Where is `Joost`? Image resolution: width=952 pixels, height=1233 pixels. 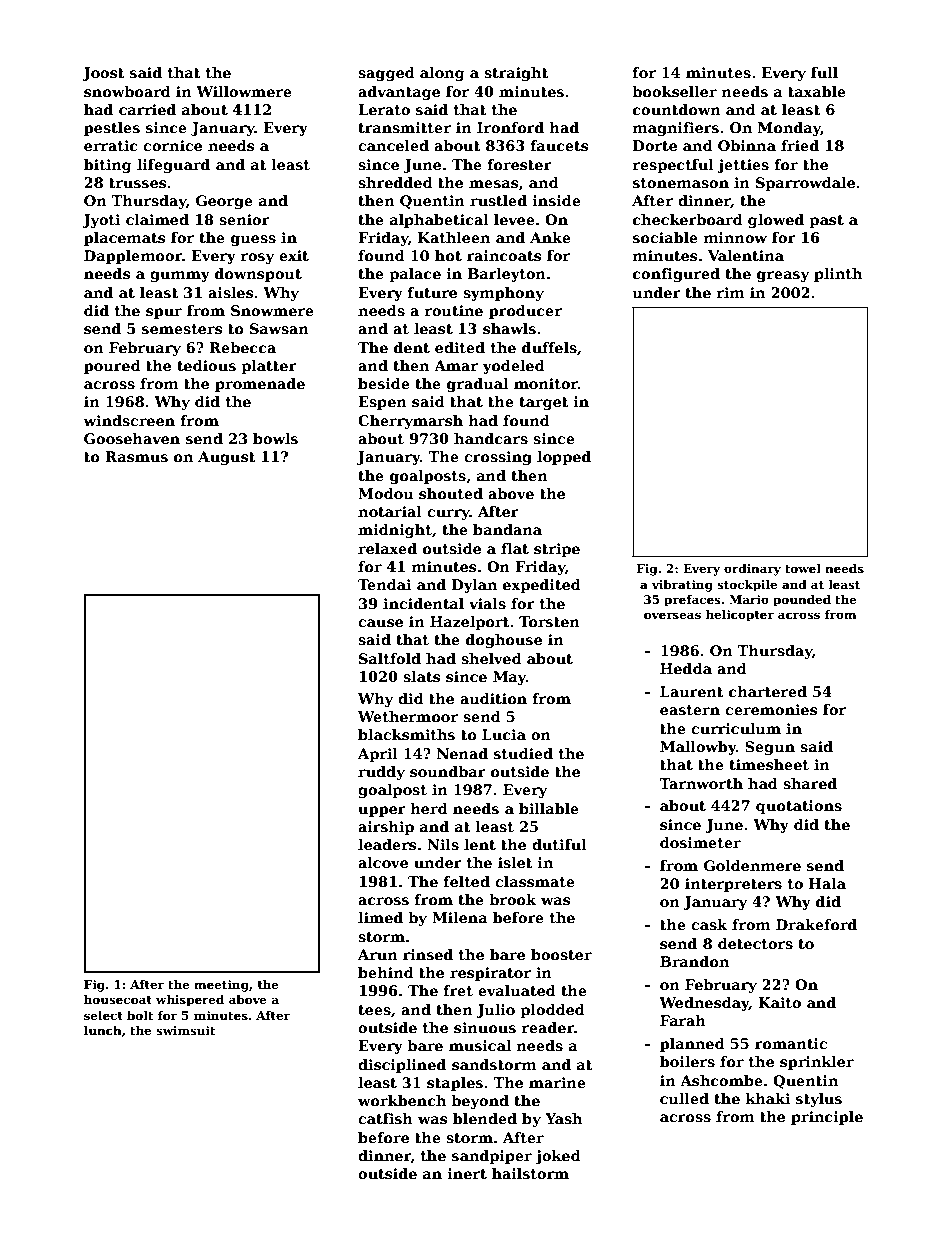 Joost is located at coordinates (103, 74).
